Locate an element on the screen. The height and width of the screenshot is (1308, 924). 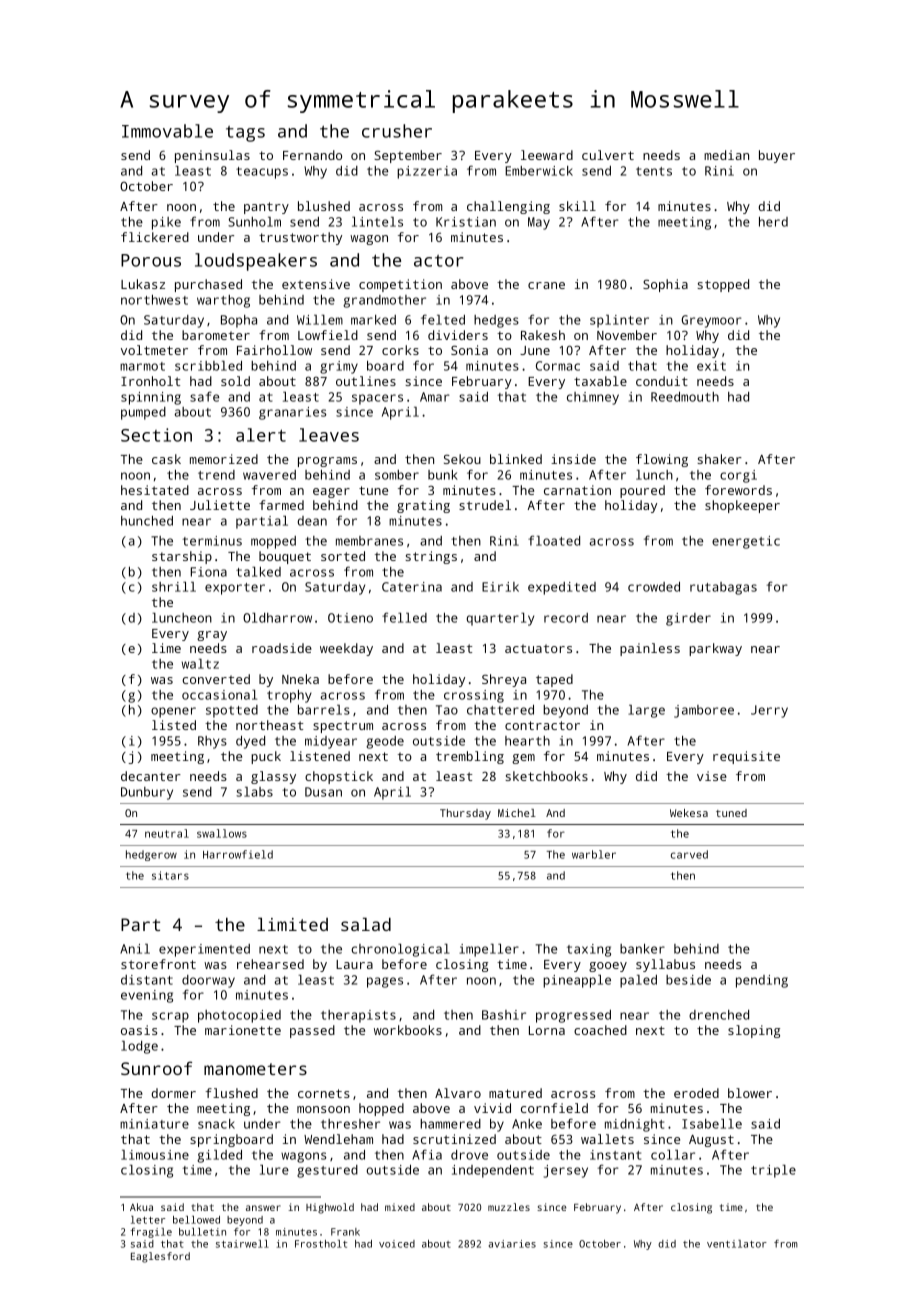
Jerry is located at coordinates (769, 711).
